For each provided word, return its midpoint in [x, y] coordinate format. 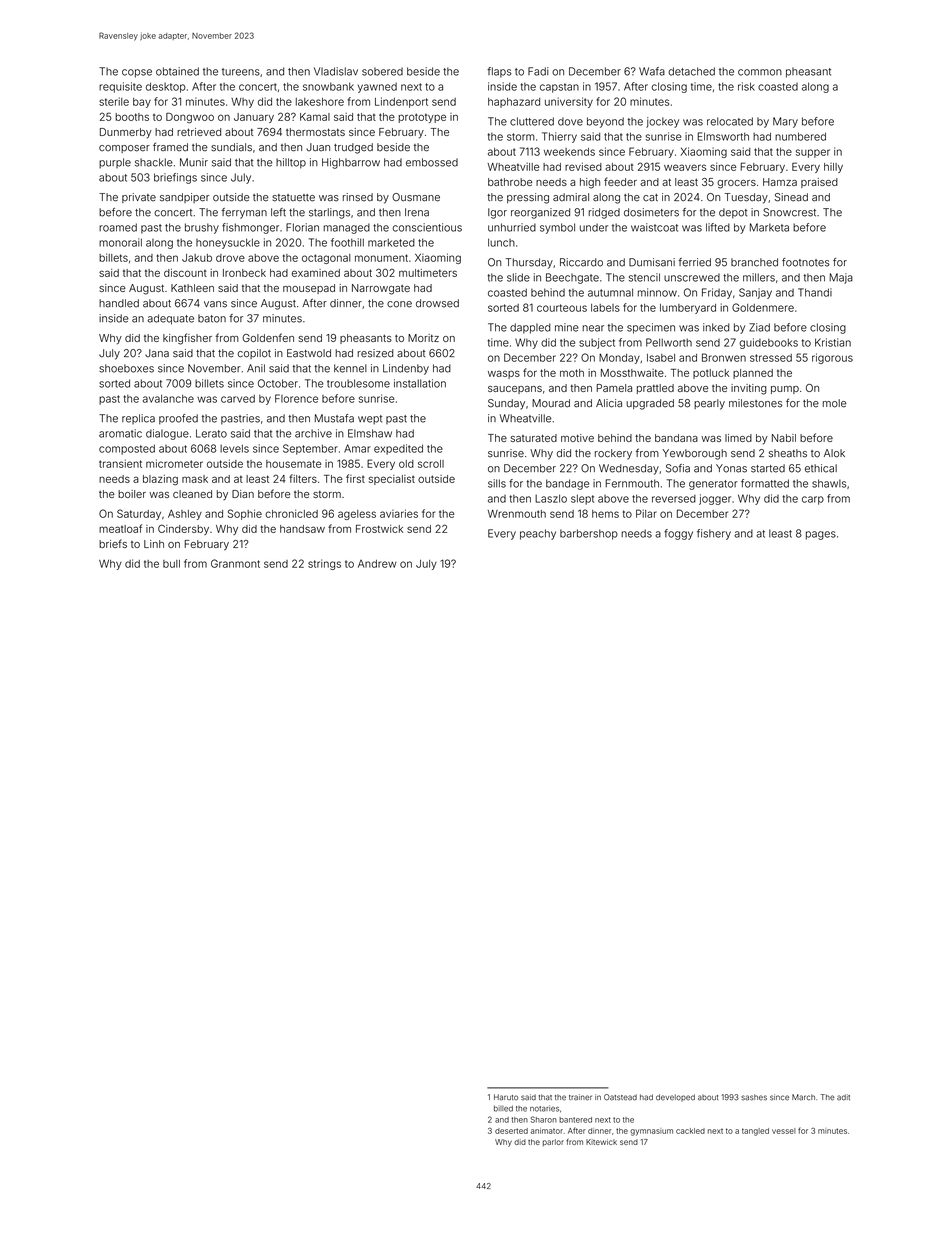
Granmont [235, 563]
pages [821, 535]
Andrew [377, 564]
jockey [662, 122]
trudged [353, 148]
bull [171, 564]
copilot [254, 354]
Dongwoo [190, 118]
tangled [755, 1132]
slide [518, 277]
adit [843, 1097]
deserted [511, 1131]
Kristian [833, 342]
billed [503, 1108]
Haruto [506, 1097]
